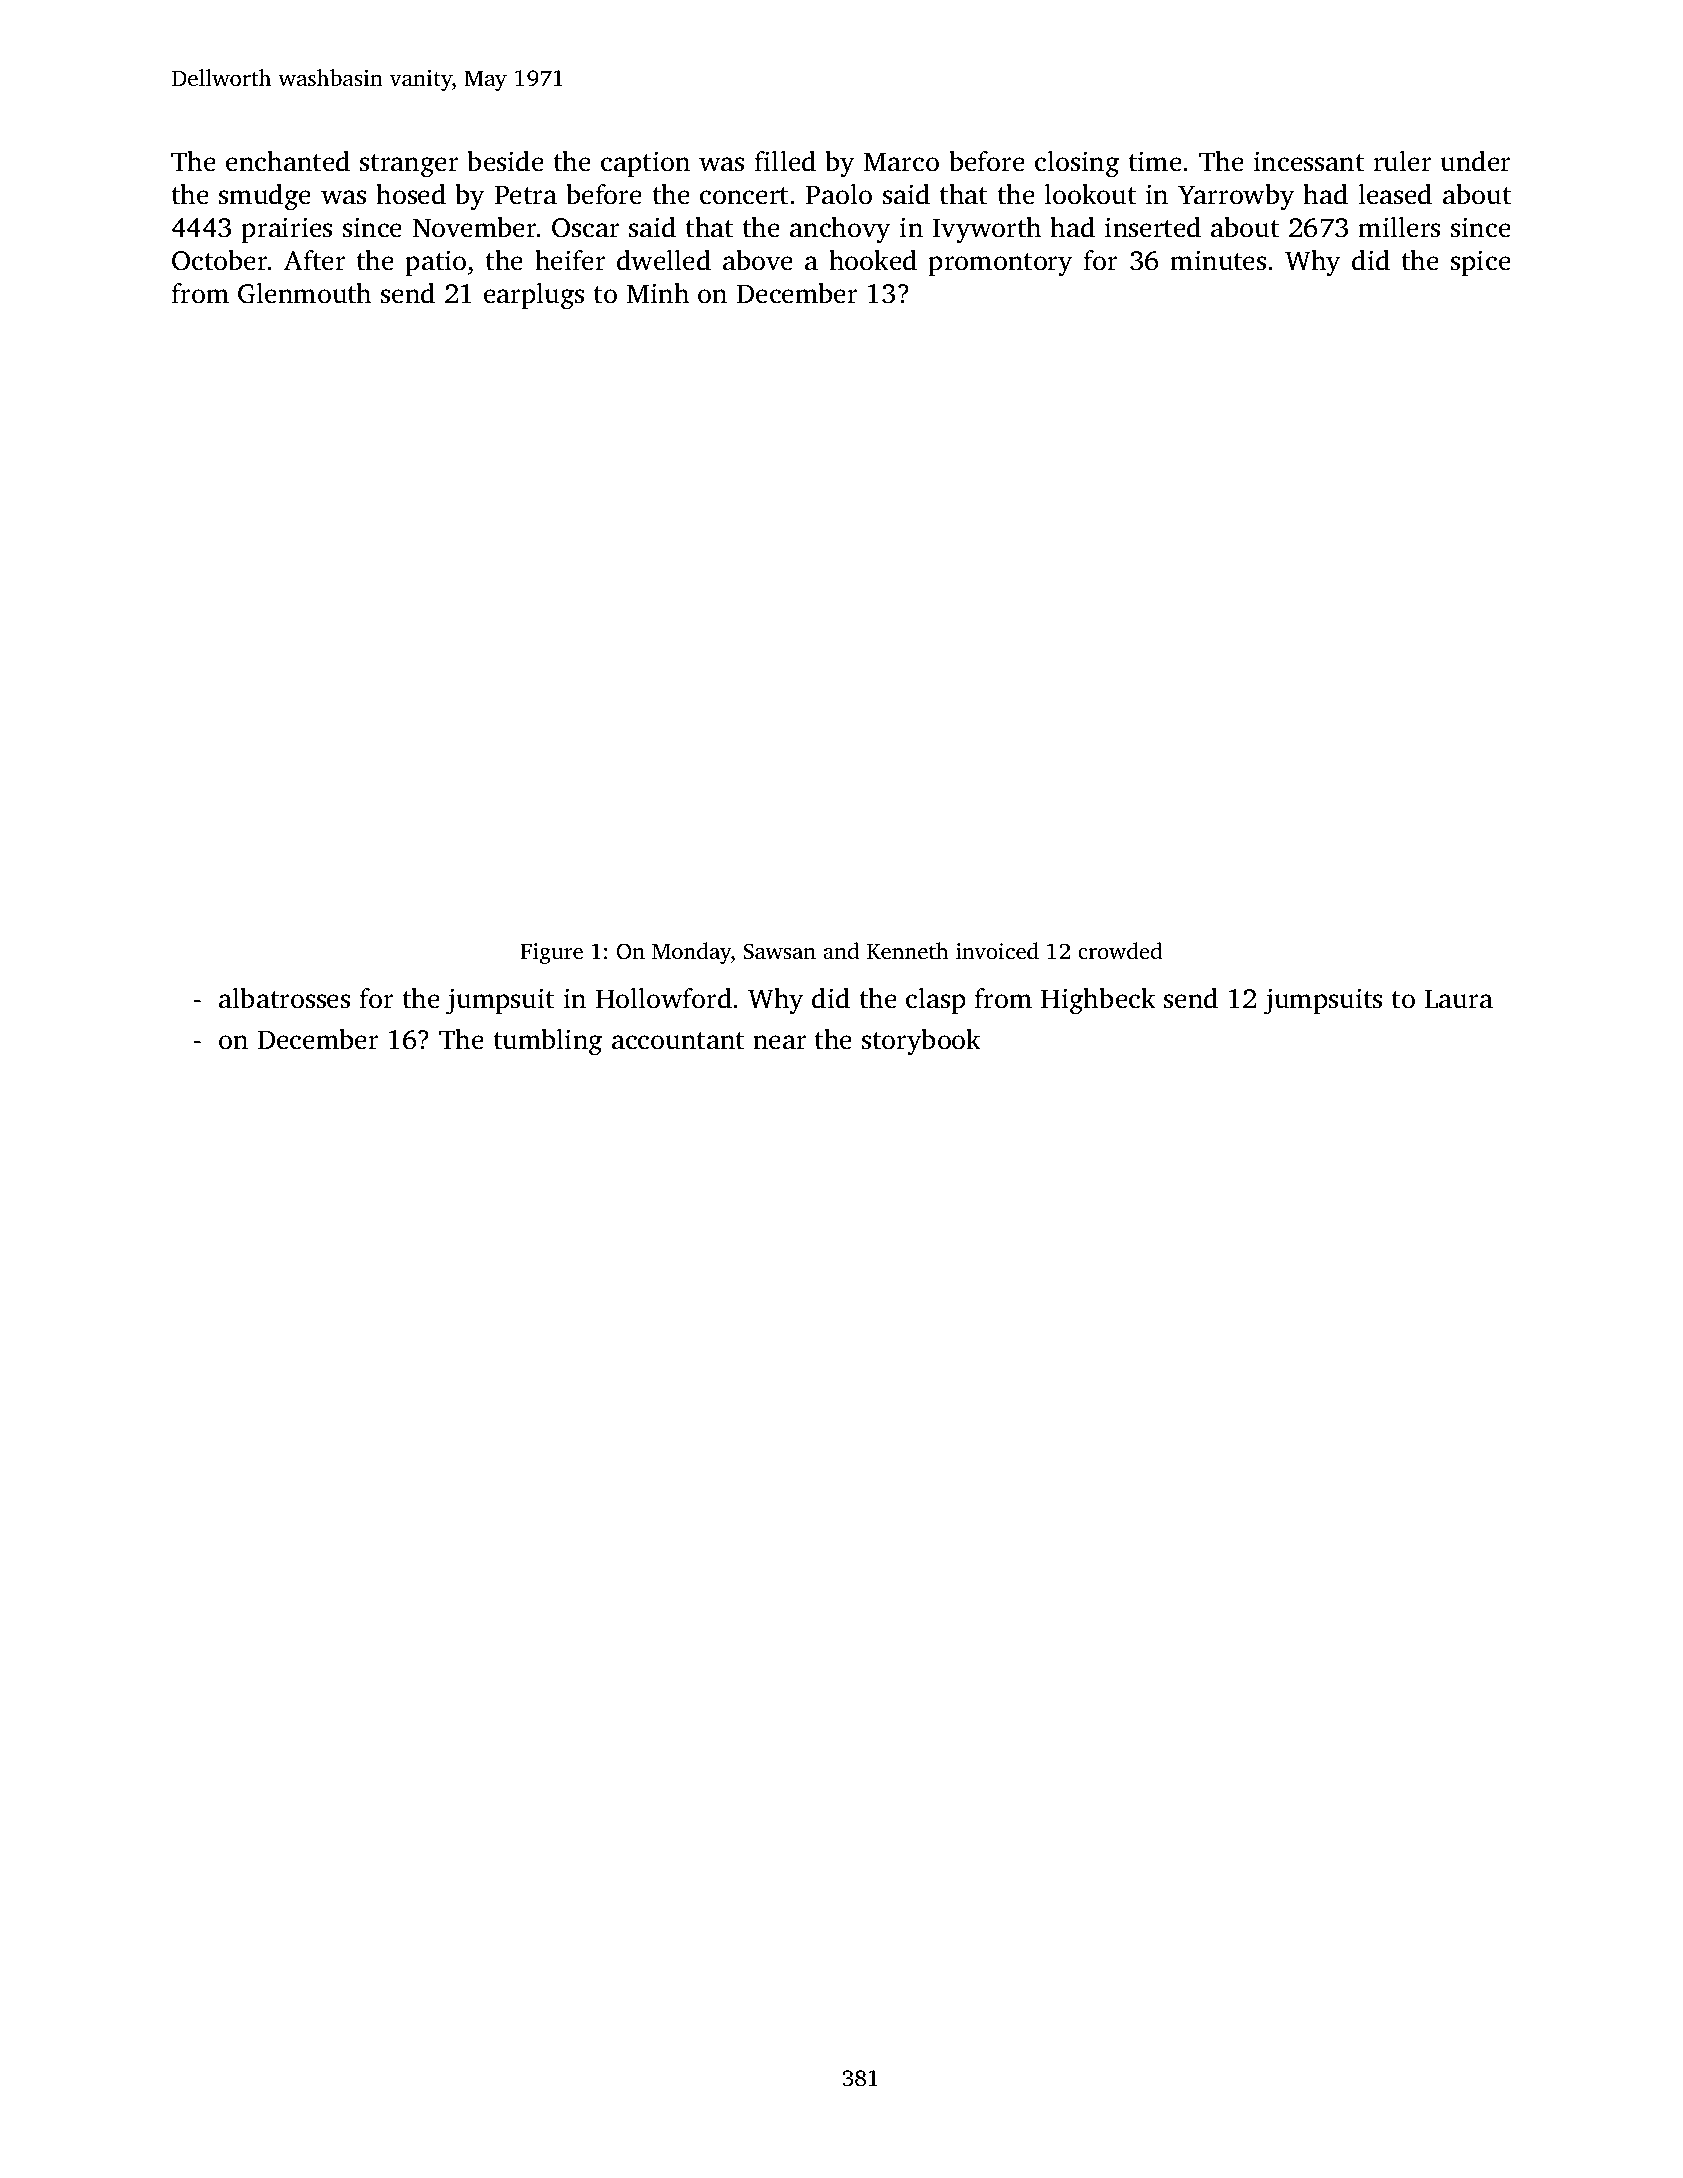  What do you see at coordinates (1098, 1001) in the screenshot?
I see `Highbeck` at bounding box center [1098, 1001].
